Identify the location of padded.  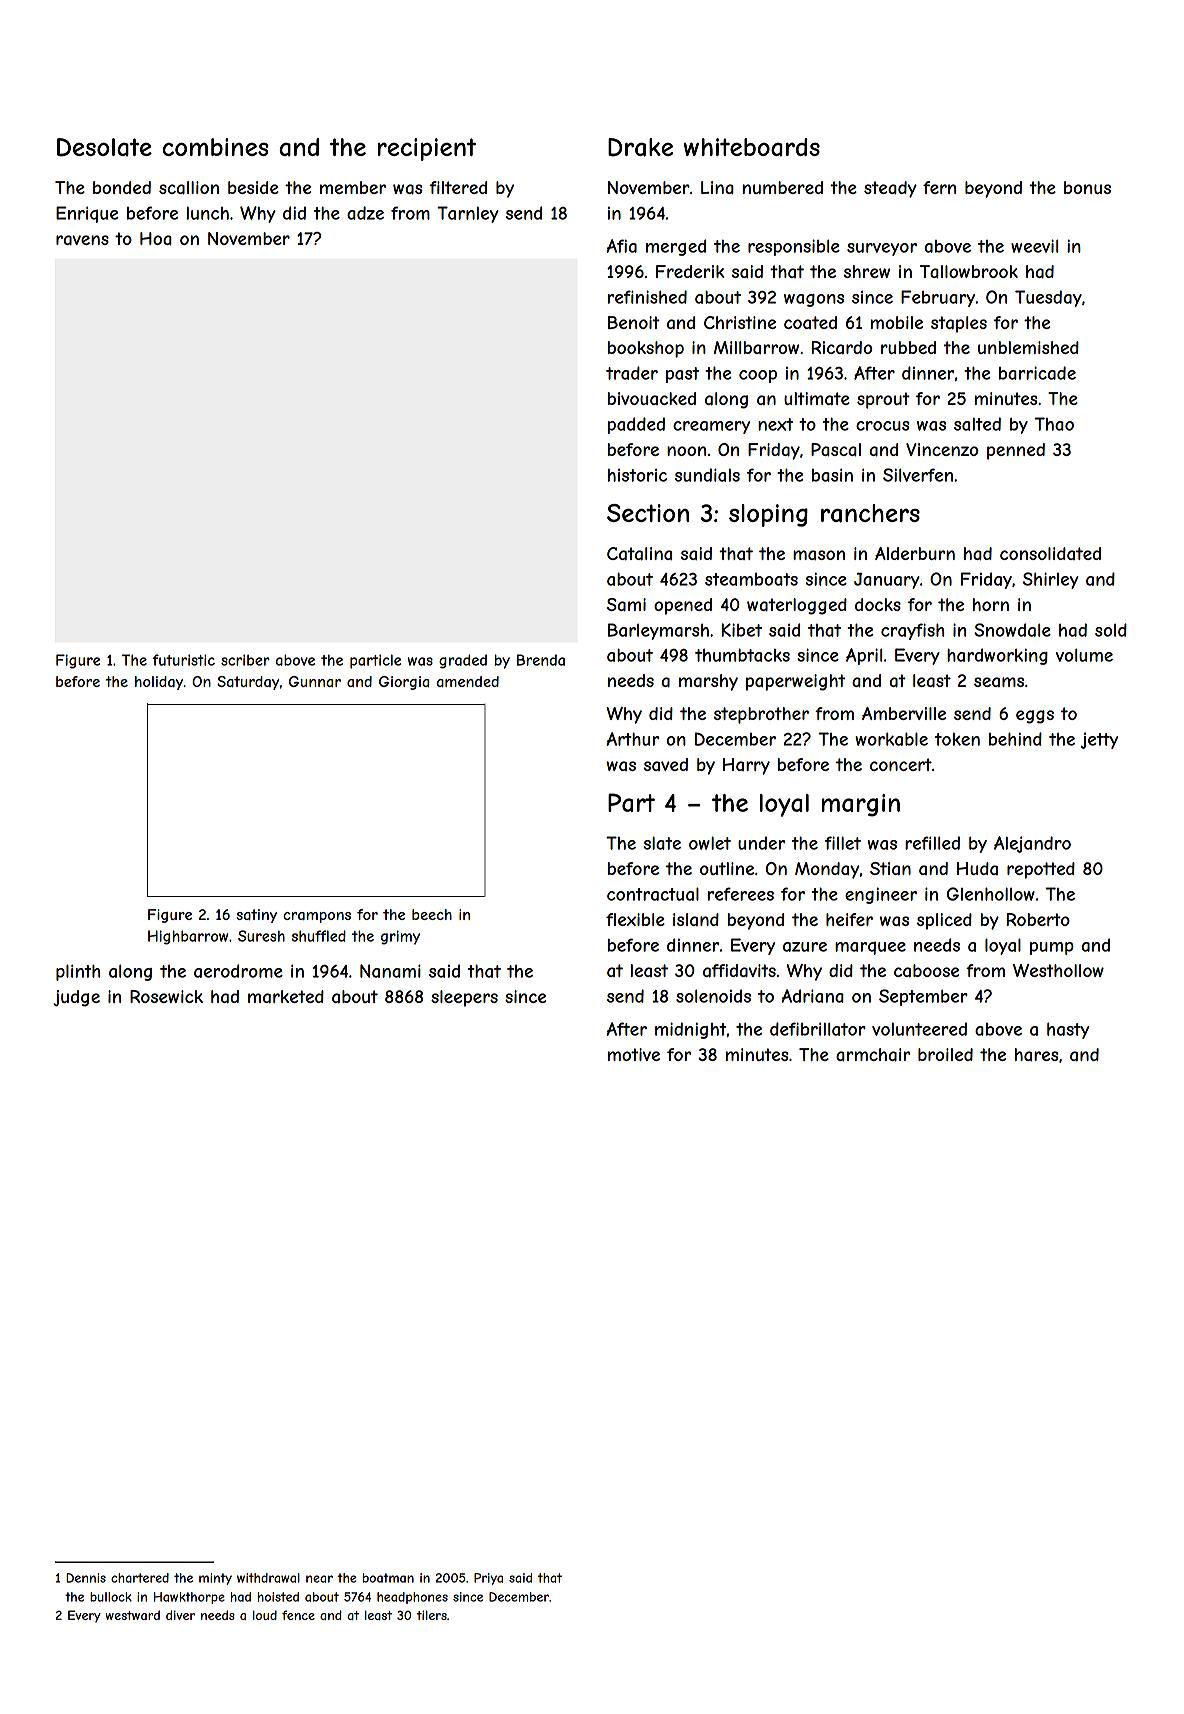
(636, 425).
